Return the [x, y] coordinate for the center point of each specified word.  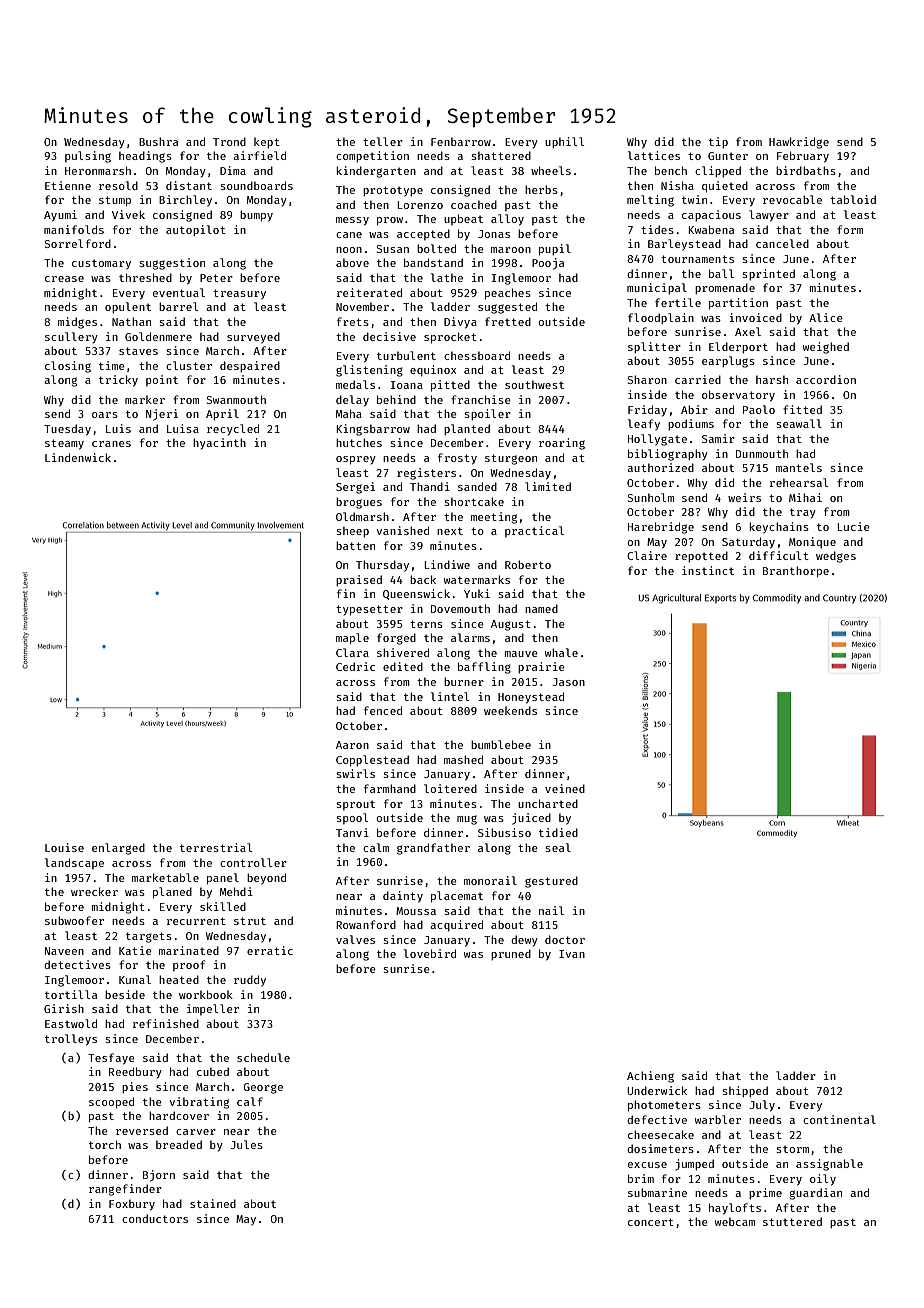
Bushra [158, 141]
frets [353, 321]
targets [149, 937]
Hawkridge [799, 143]
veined [565, 788]
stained [213, 1203]
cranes [111, 444]
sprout [355, 805]
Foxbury [132, 1205]
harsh [772, 380]
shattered [501, 155]
